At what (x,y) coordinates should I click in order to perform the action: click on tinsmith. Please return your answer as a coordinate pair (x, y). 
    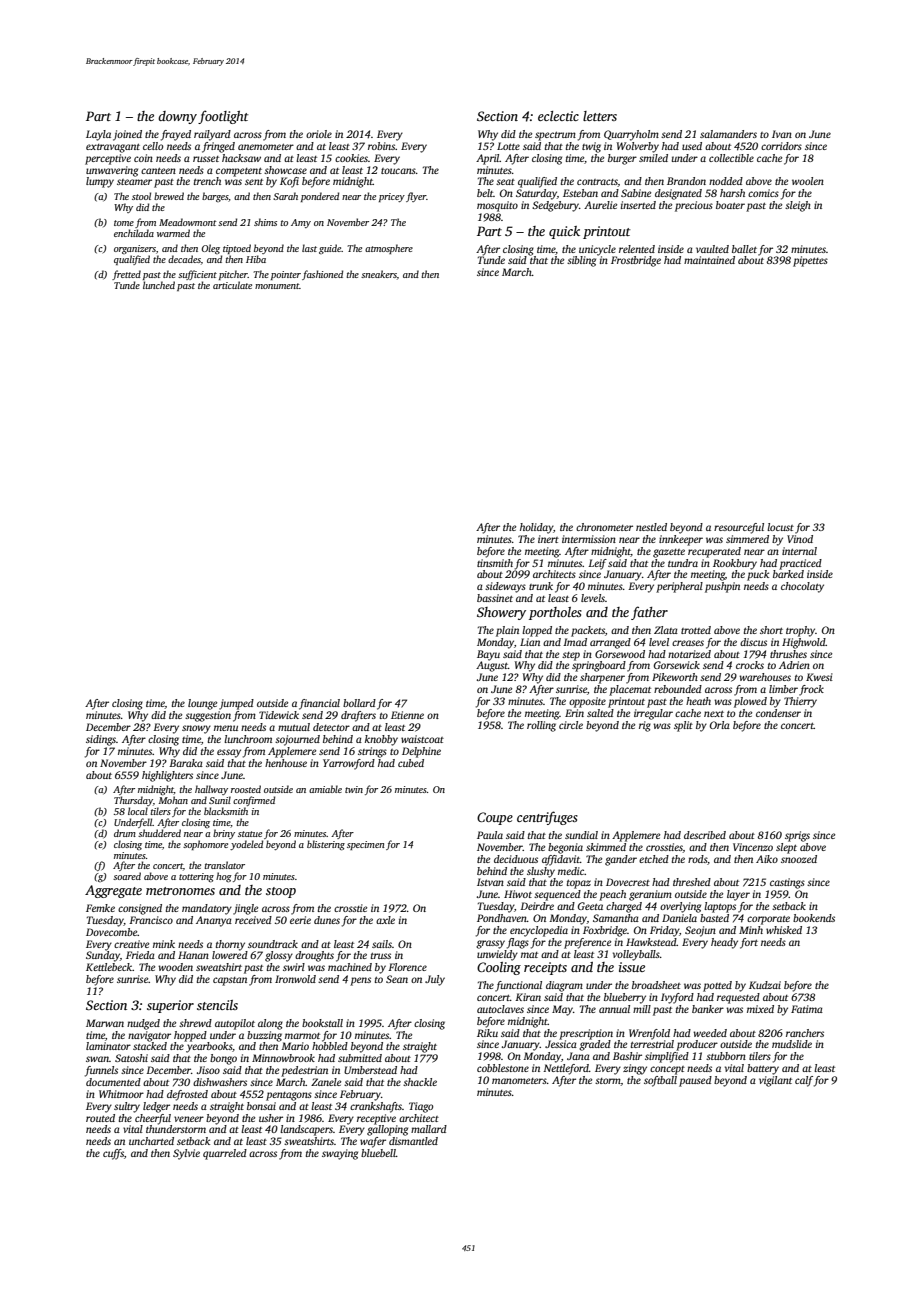
    Looking at the image, I should click on (495, 563).
